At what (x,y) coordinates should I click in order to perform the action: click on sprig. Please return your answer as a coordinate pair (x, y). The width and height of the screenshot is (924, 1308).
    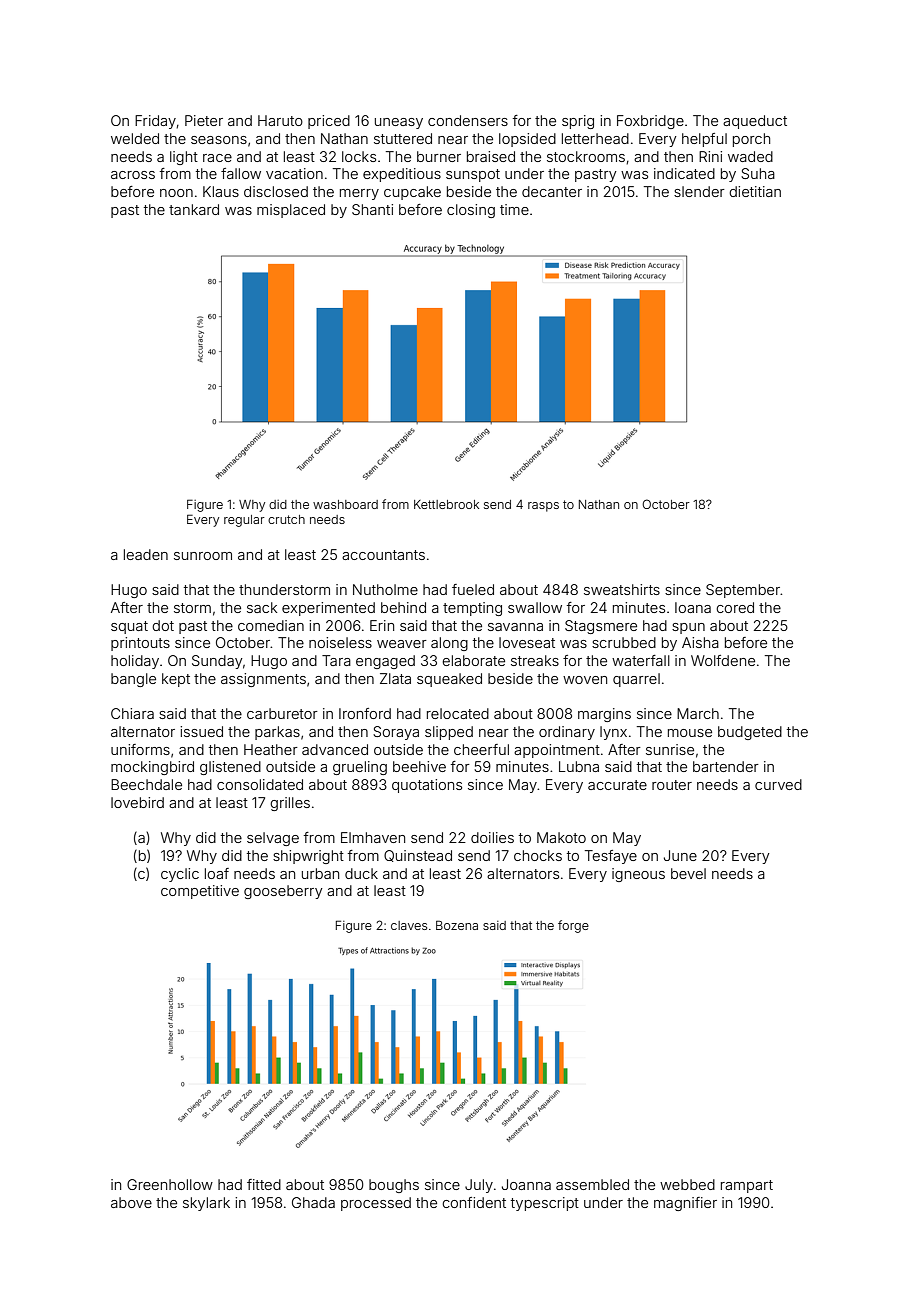
    Looking at the image, I should click on (578, 122).
